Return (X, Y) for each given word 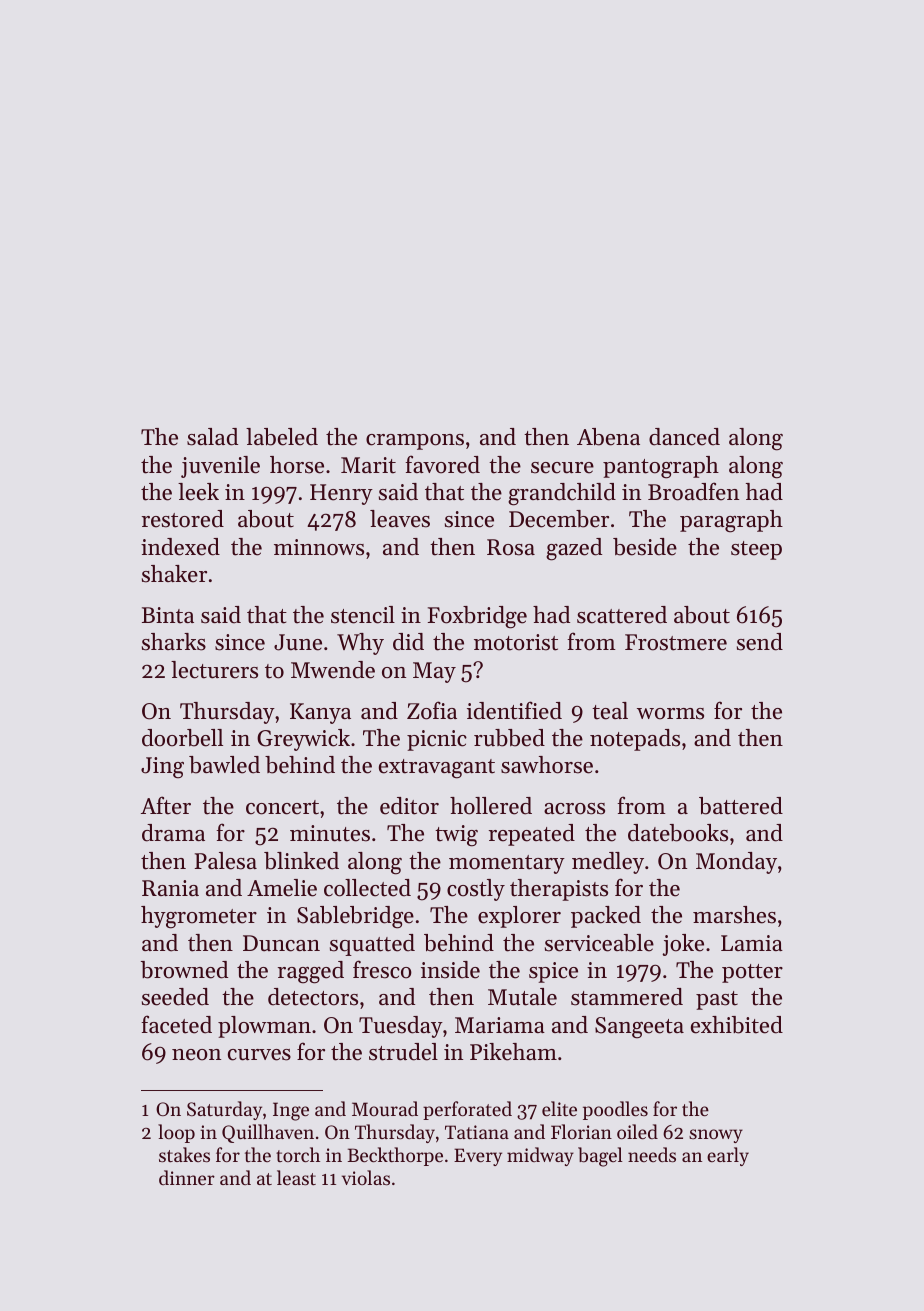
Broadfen (693, 491)
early (728, 1156)
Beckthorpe (395, 1156)
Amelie (282, 888)
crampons (415, 442)
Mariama (500, 1025)
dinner (187, 1177)
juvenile (220, 467)
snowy (716, 1136)
